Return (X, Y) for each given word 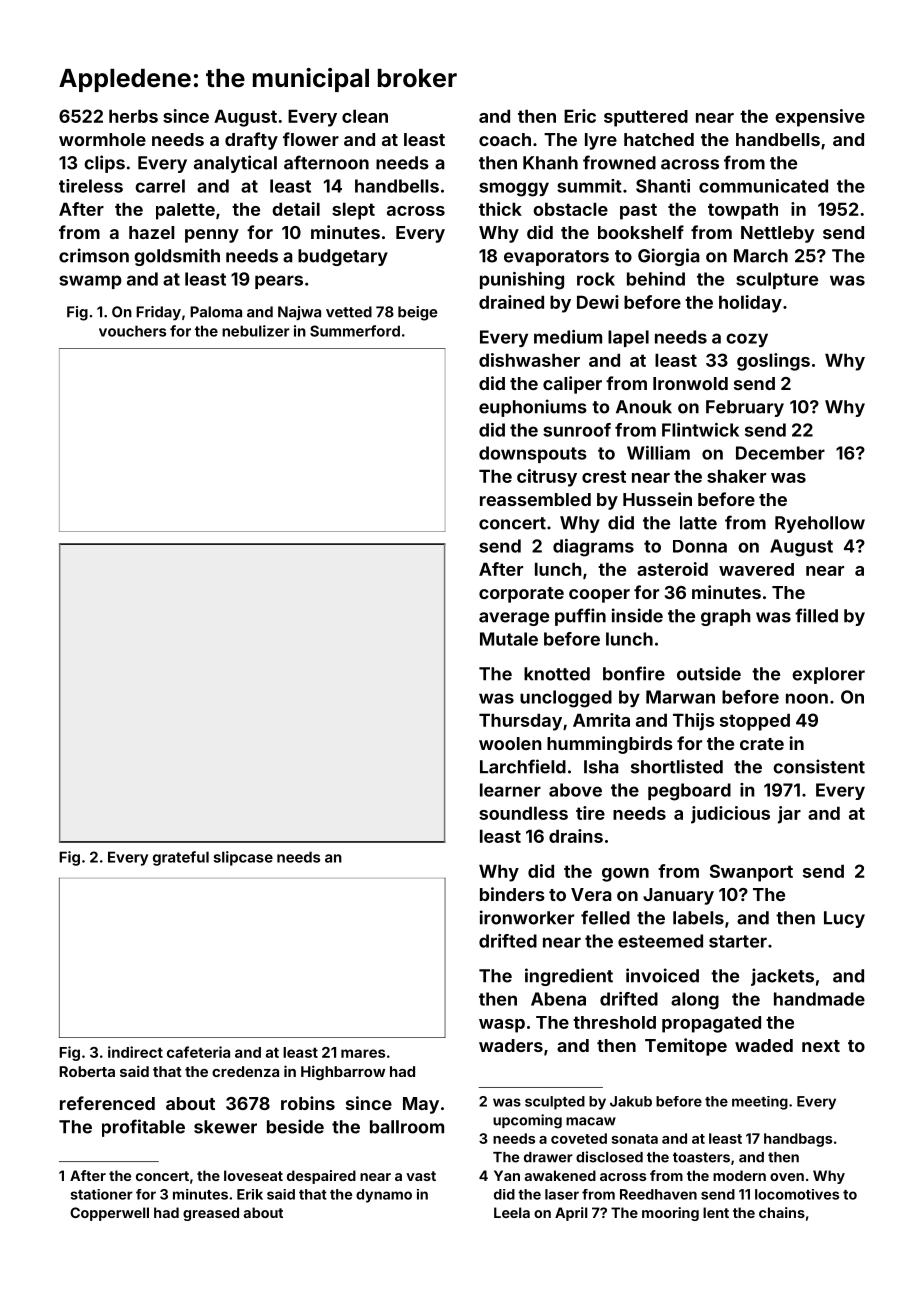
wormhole (102, 139)
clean (365, 116)
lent (716, 1212)
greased (211, 1214)
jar (789, 815)
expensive (820, 118)
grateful (181, 858)
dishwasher (529, 360)
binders (512, 894)
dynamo (384, 1196)
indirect (135, 1052)
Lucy (844, 919)
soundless (523, 813)
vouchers (132, 331)
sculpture (777, 280)
